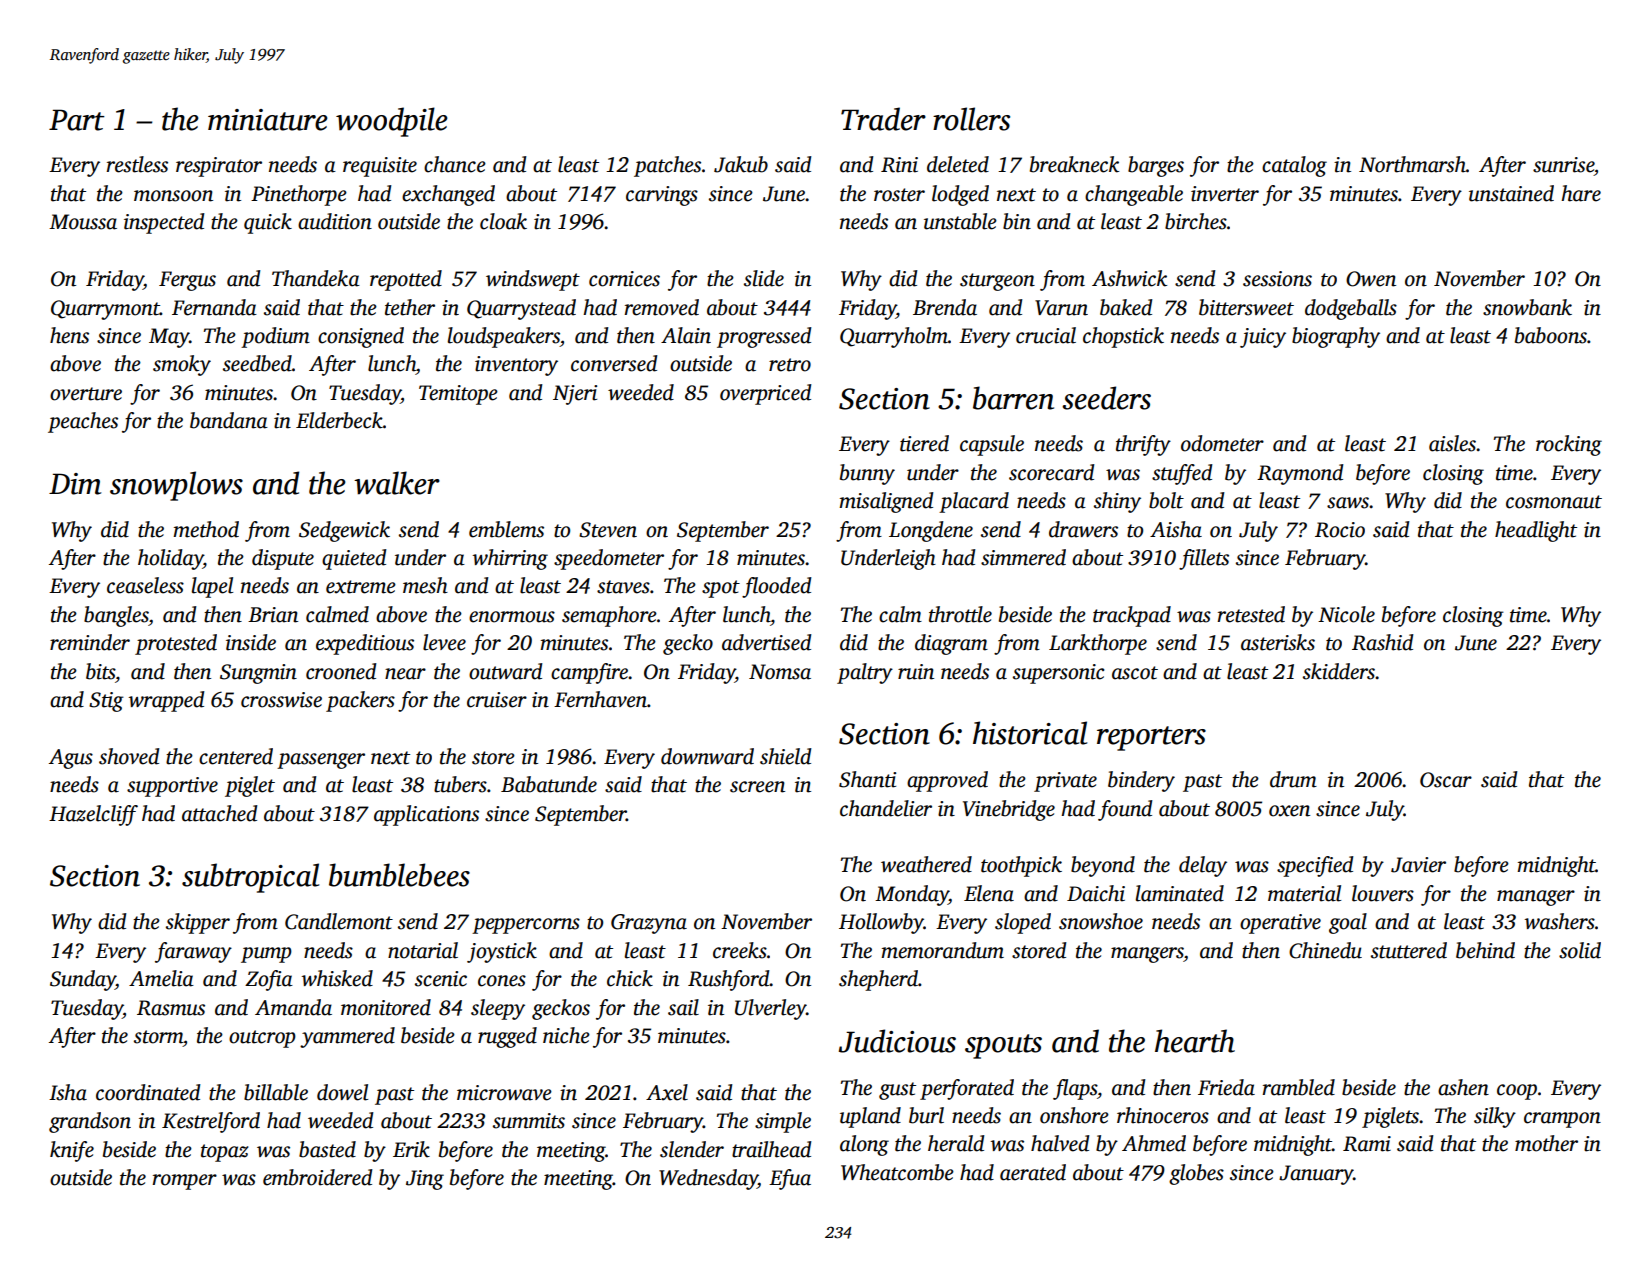 This screenshot has width=1651, height=1276. I want to click on storm, so click(158, 1037).
